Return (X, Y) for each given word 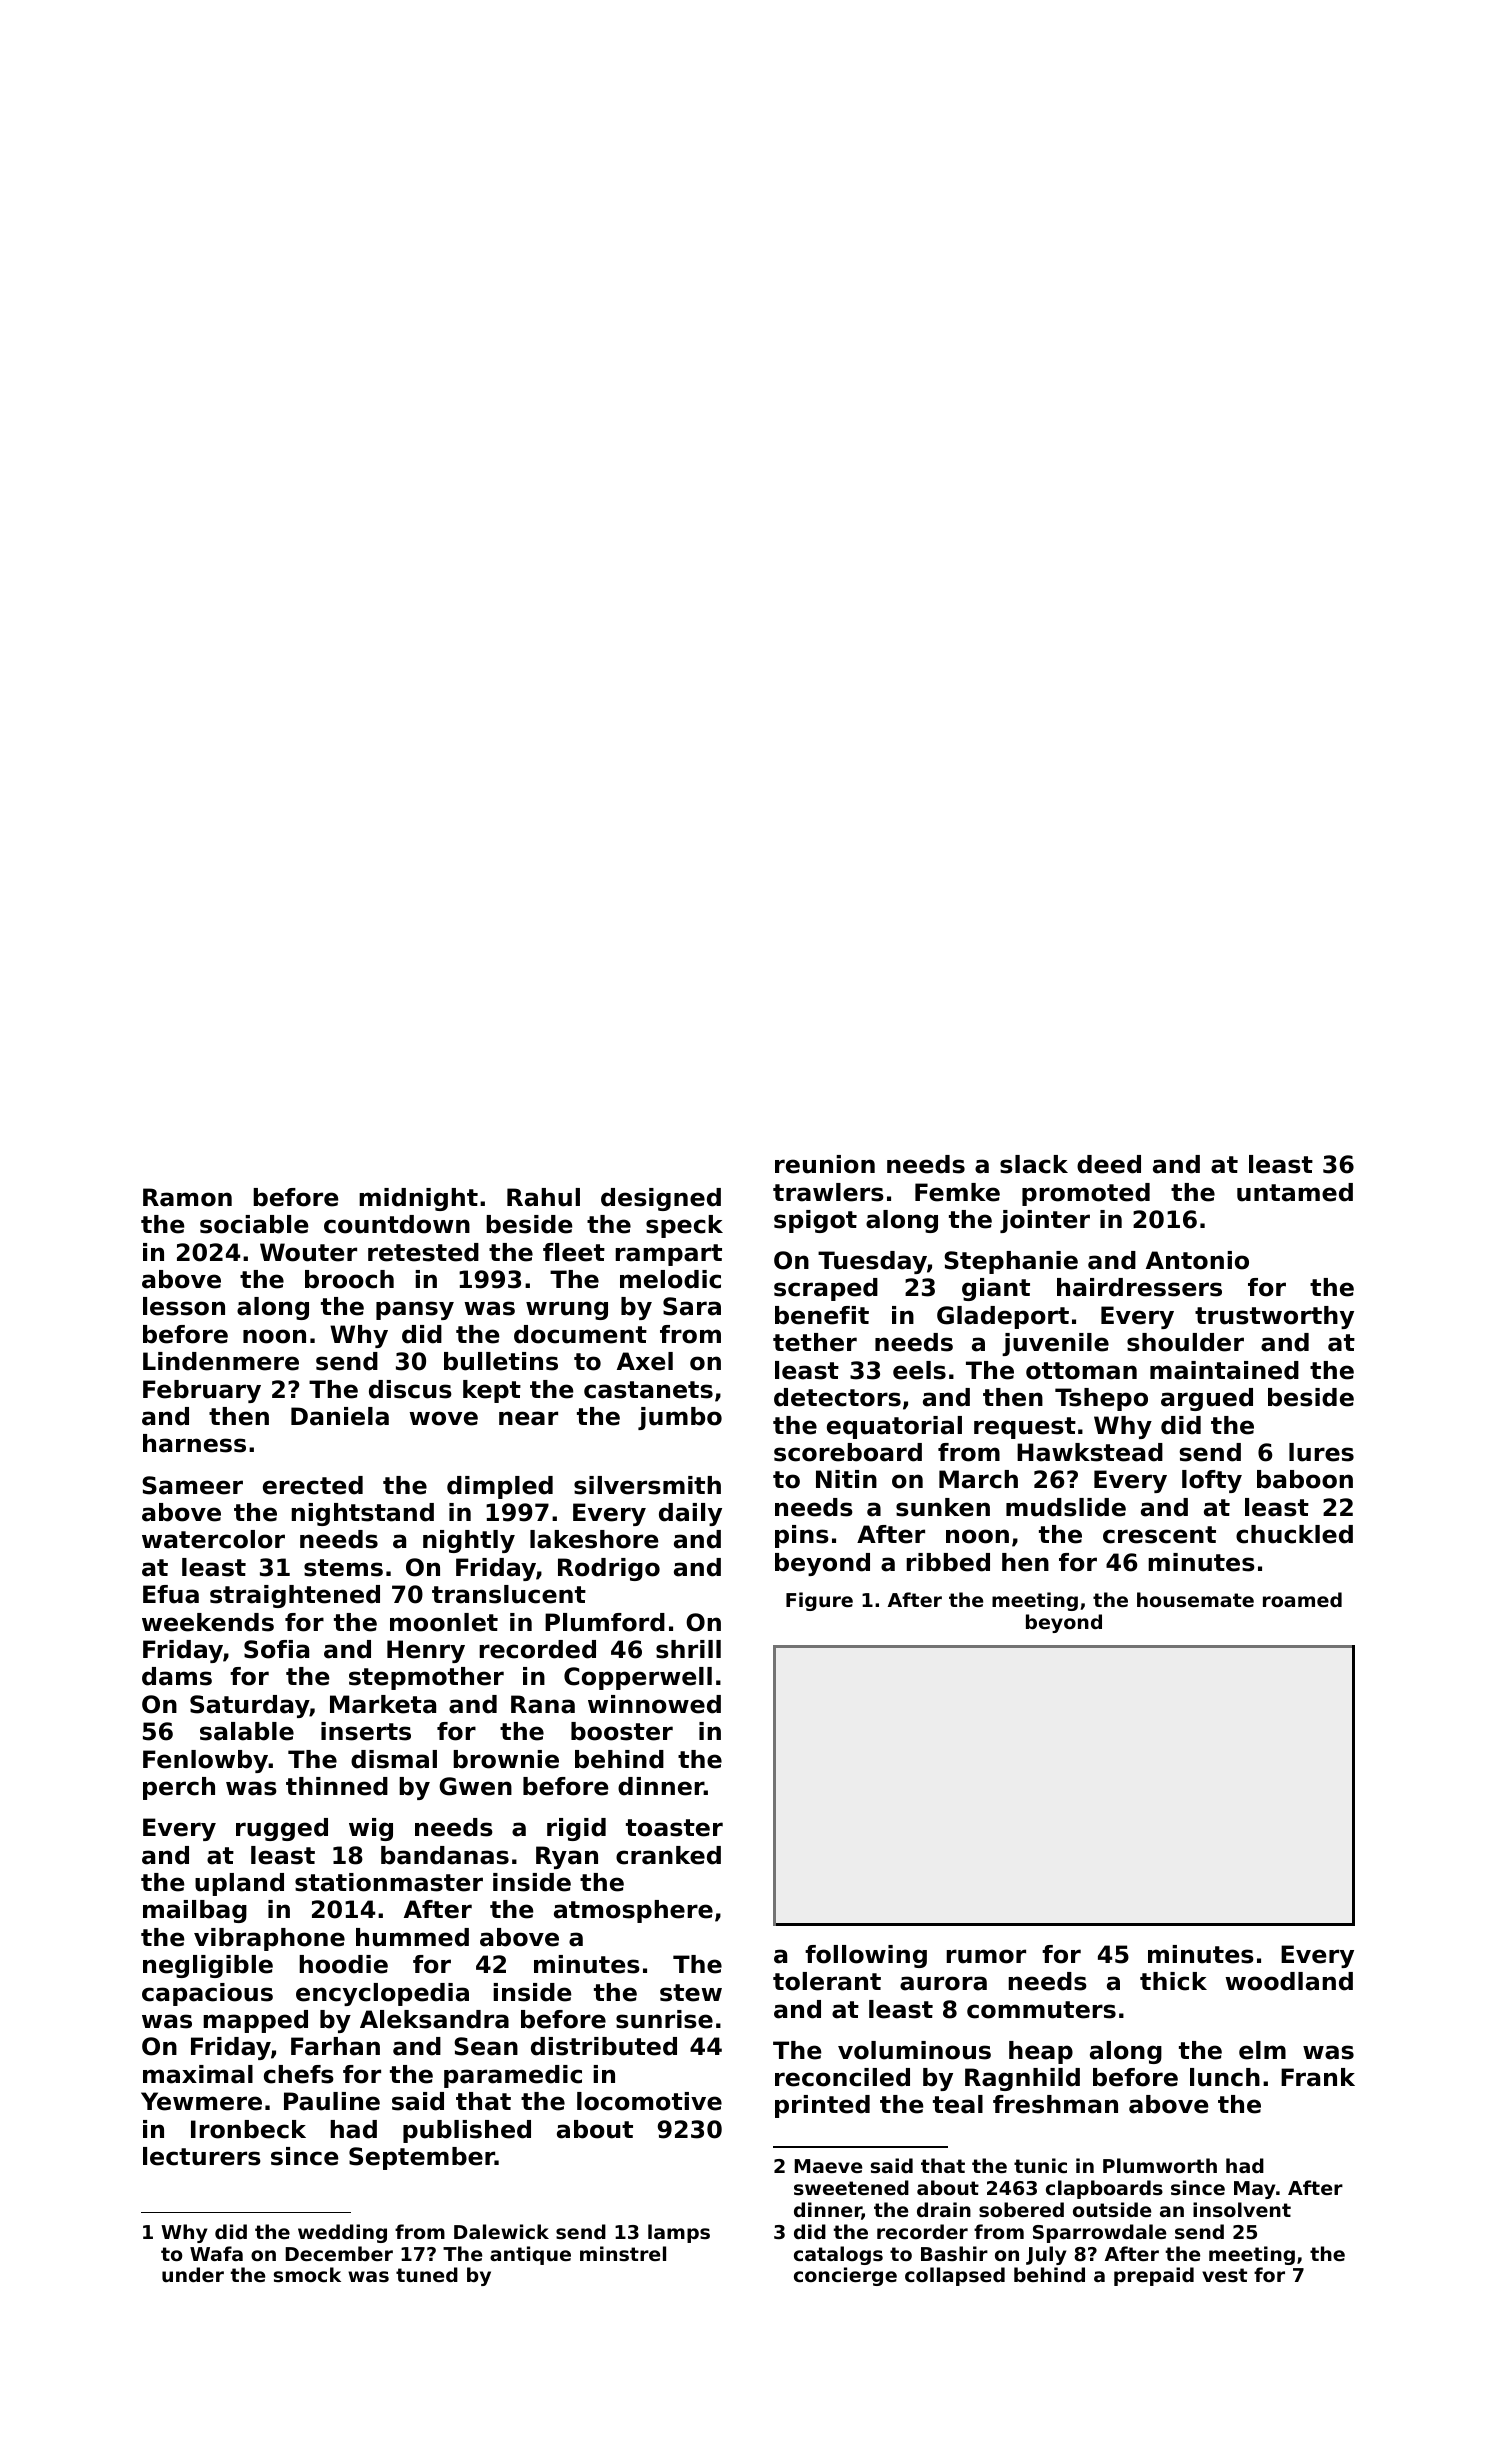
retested (423, 1252)
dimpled (500, 1487)
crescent (1159, 1535)
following (866, 1956)
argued (1207, 1399)
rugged (282, 1829)
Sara (692, 1306)
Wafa (216, 2253)
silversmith (647, 1485)
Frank (1318, 2077)
